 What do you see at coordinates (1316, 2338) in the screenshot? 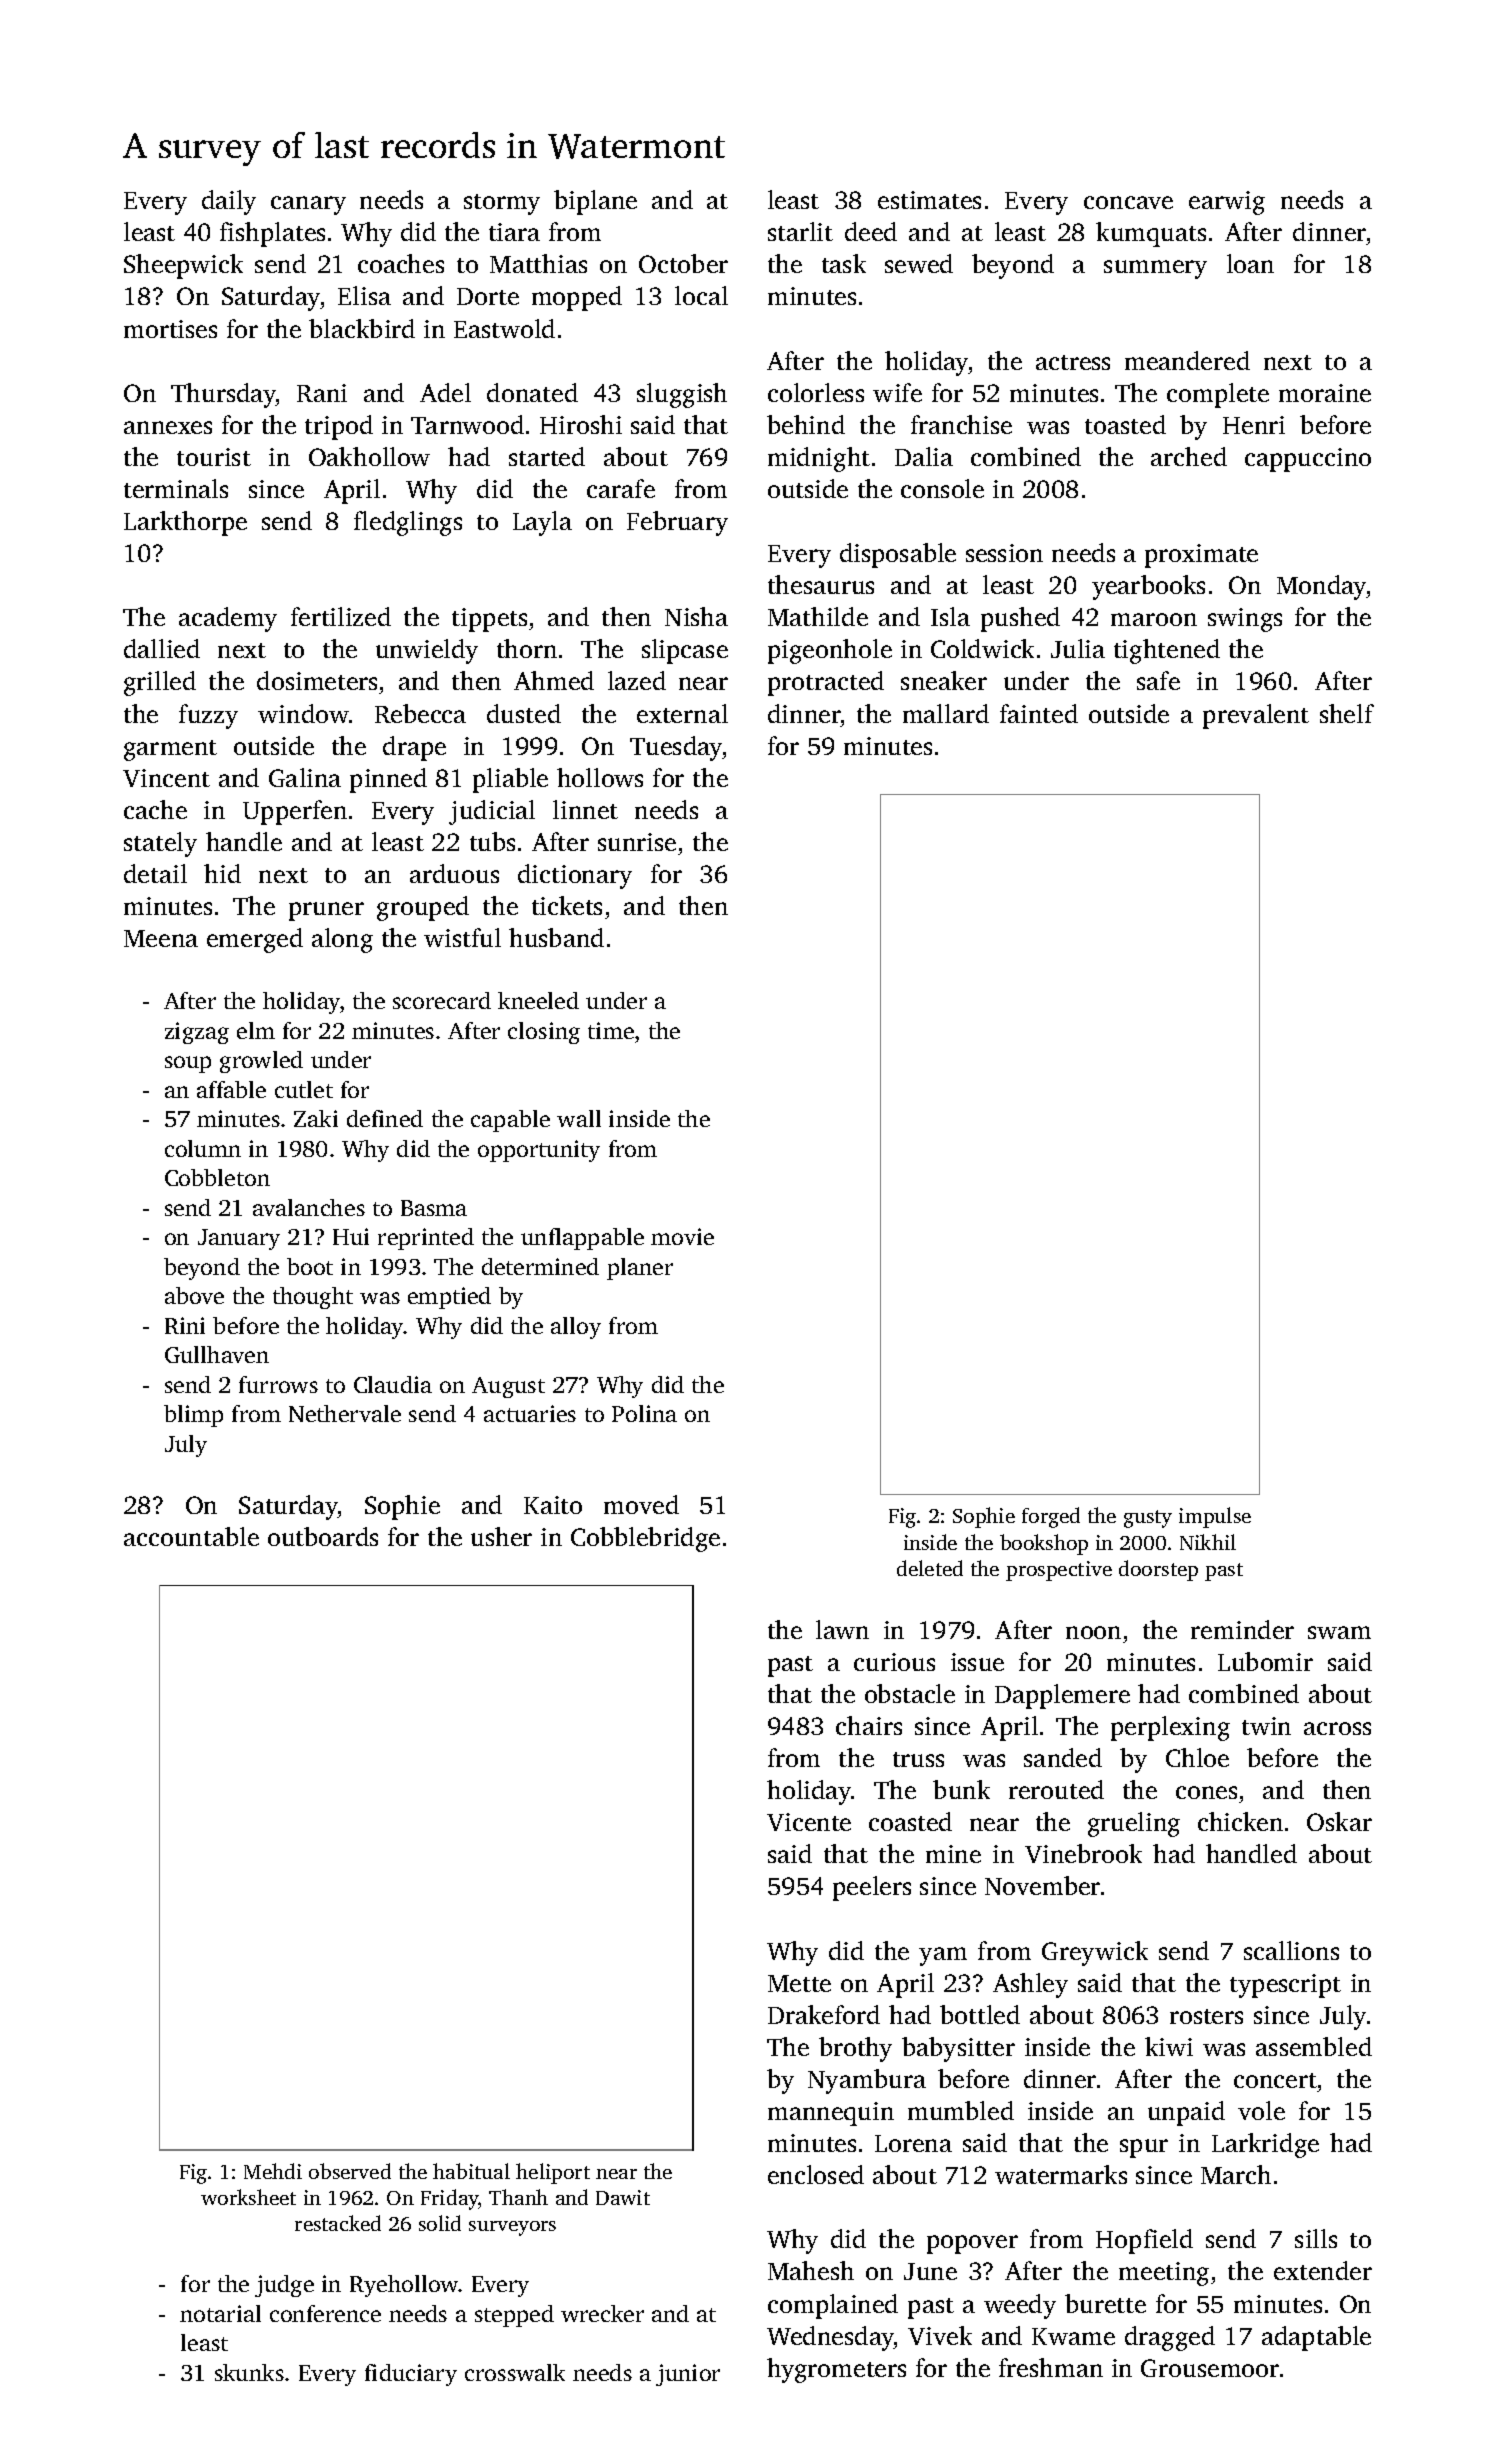
I see `adaptable` at bounding box center [1316, 2338].
